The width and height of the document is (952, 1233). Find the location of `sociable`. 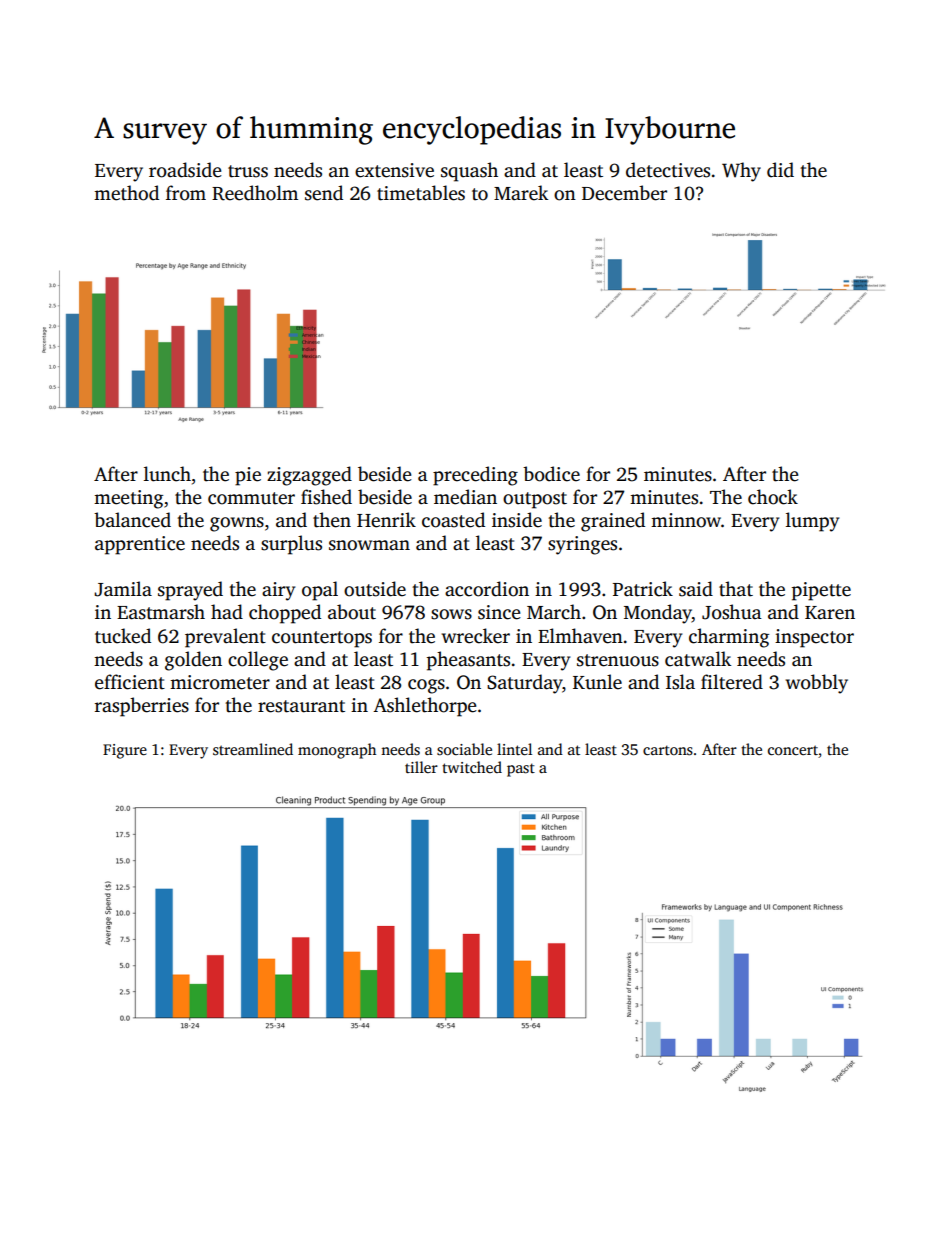

sociable is located at coordinates (464, 749).
